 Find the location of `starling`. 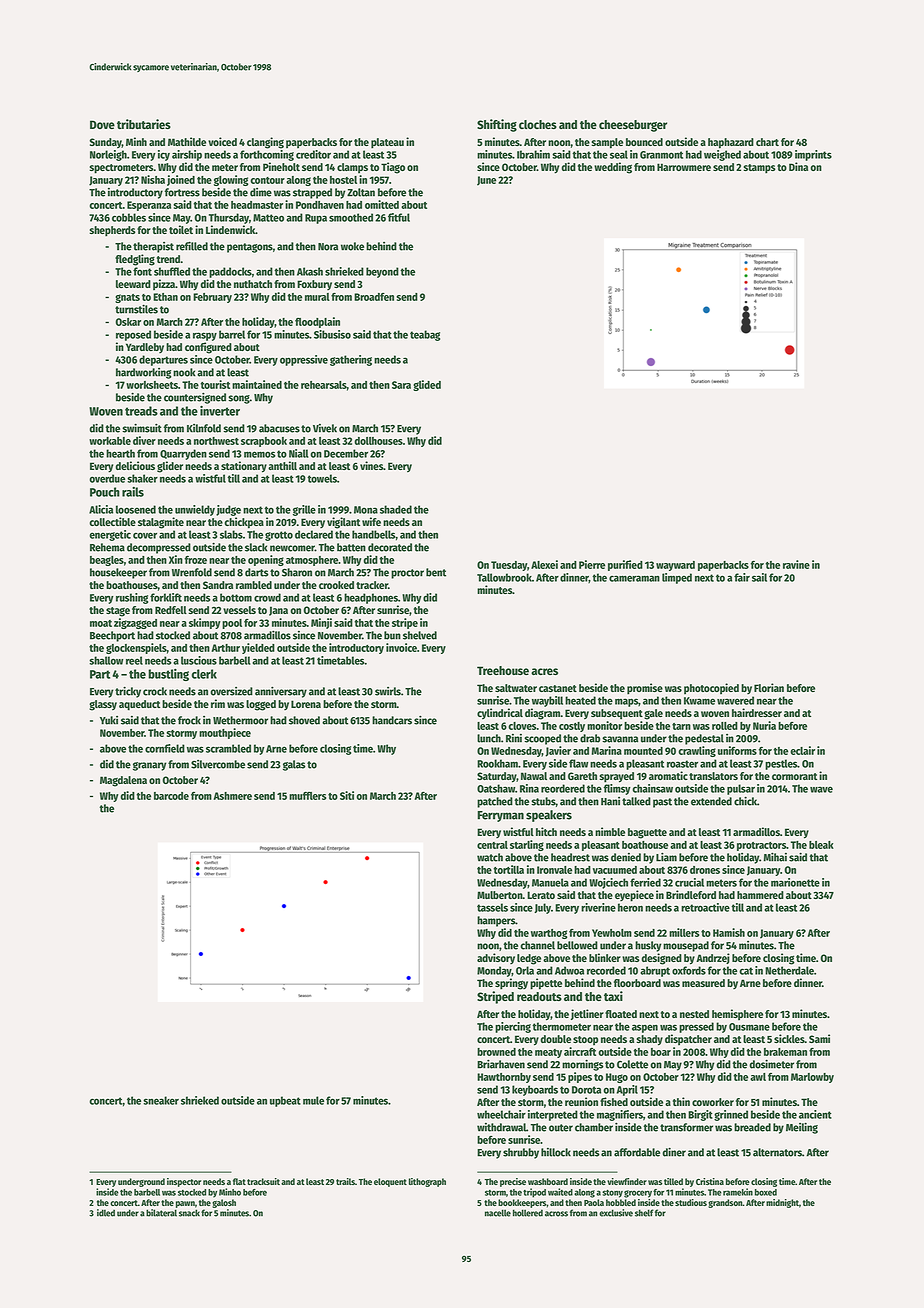

starling is located at coordinates (527, 845).
